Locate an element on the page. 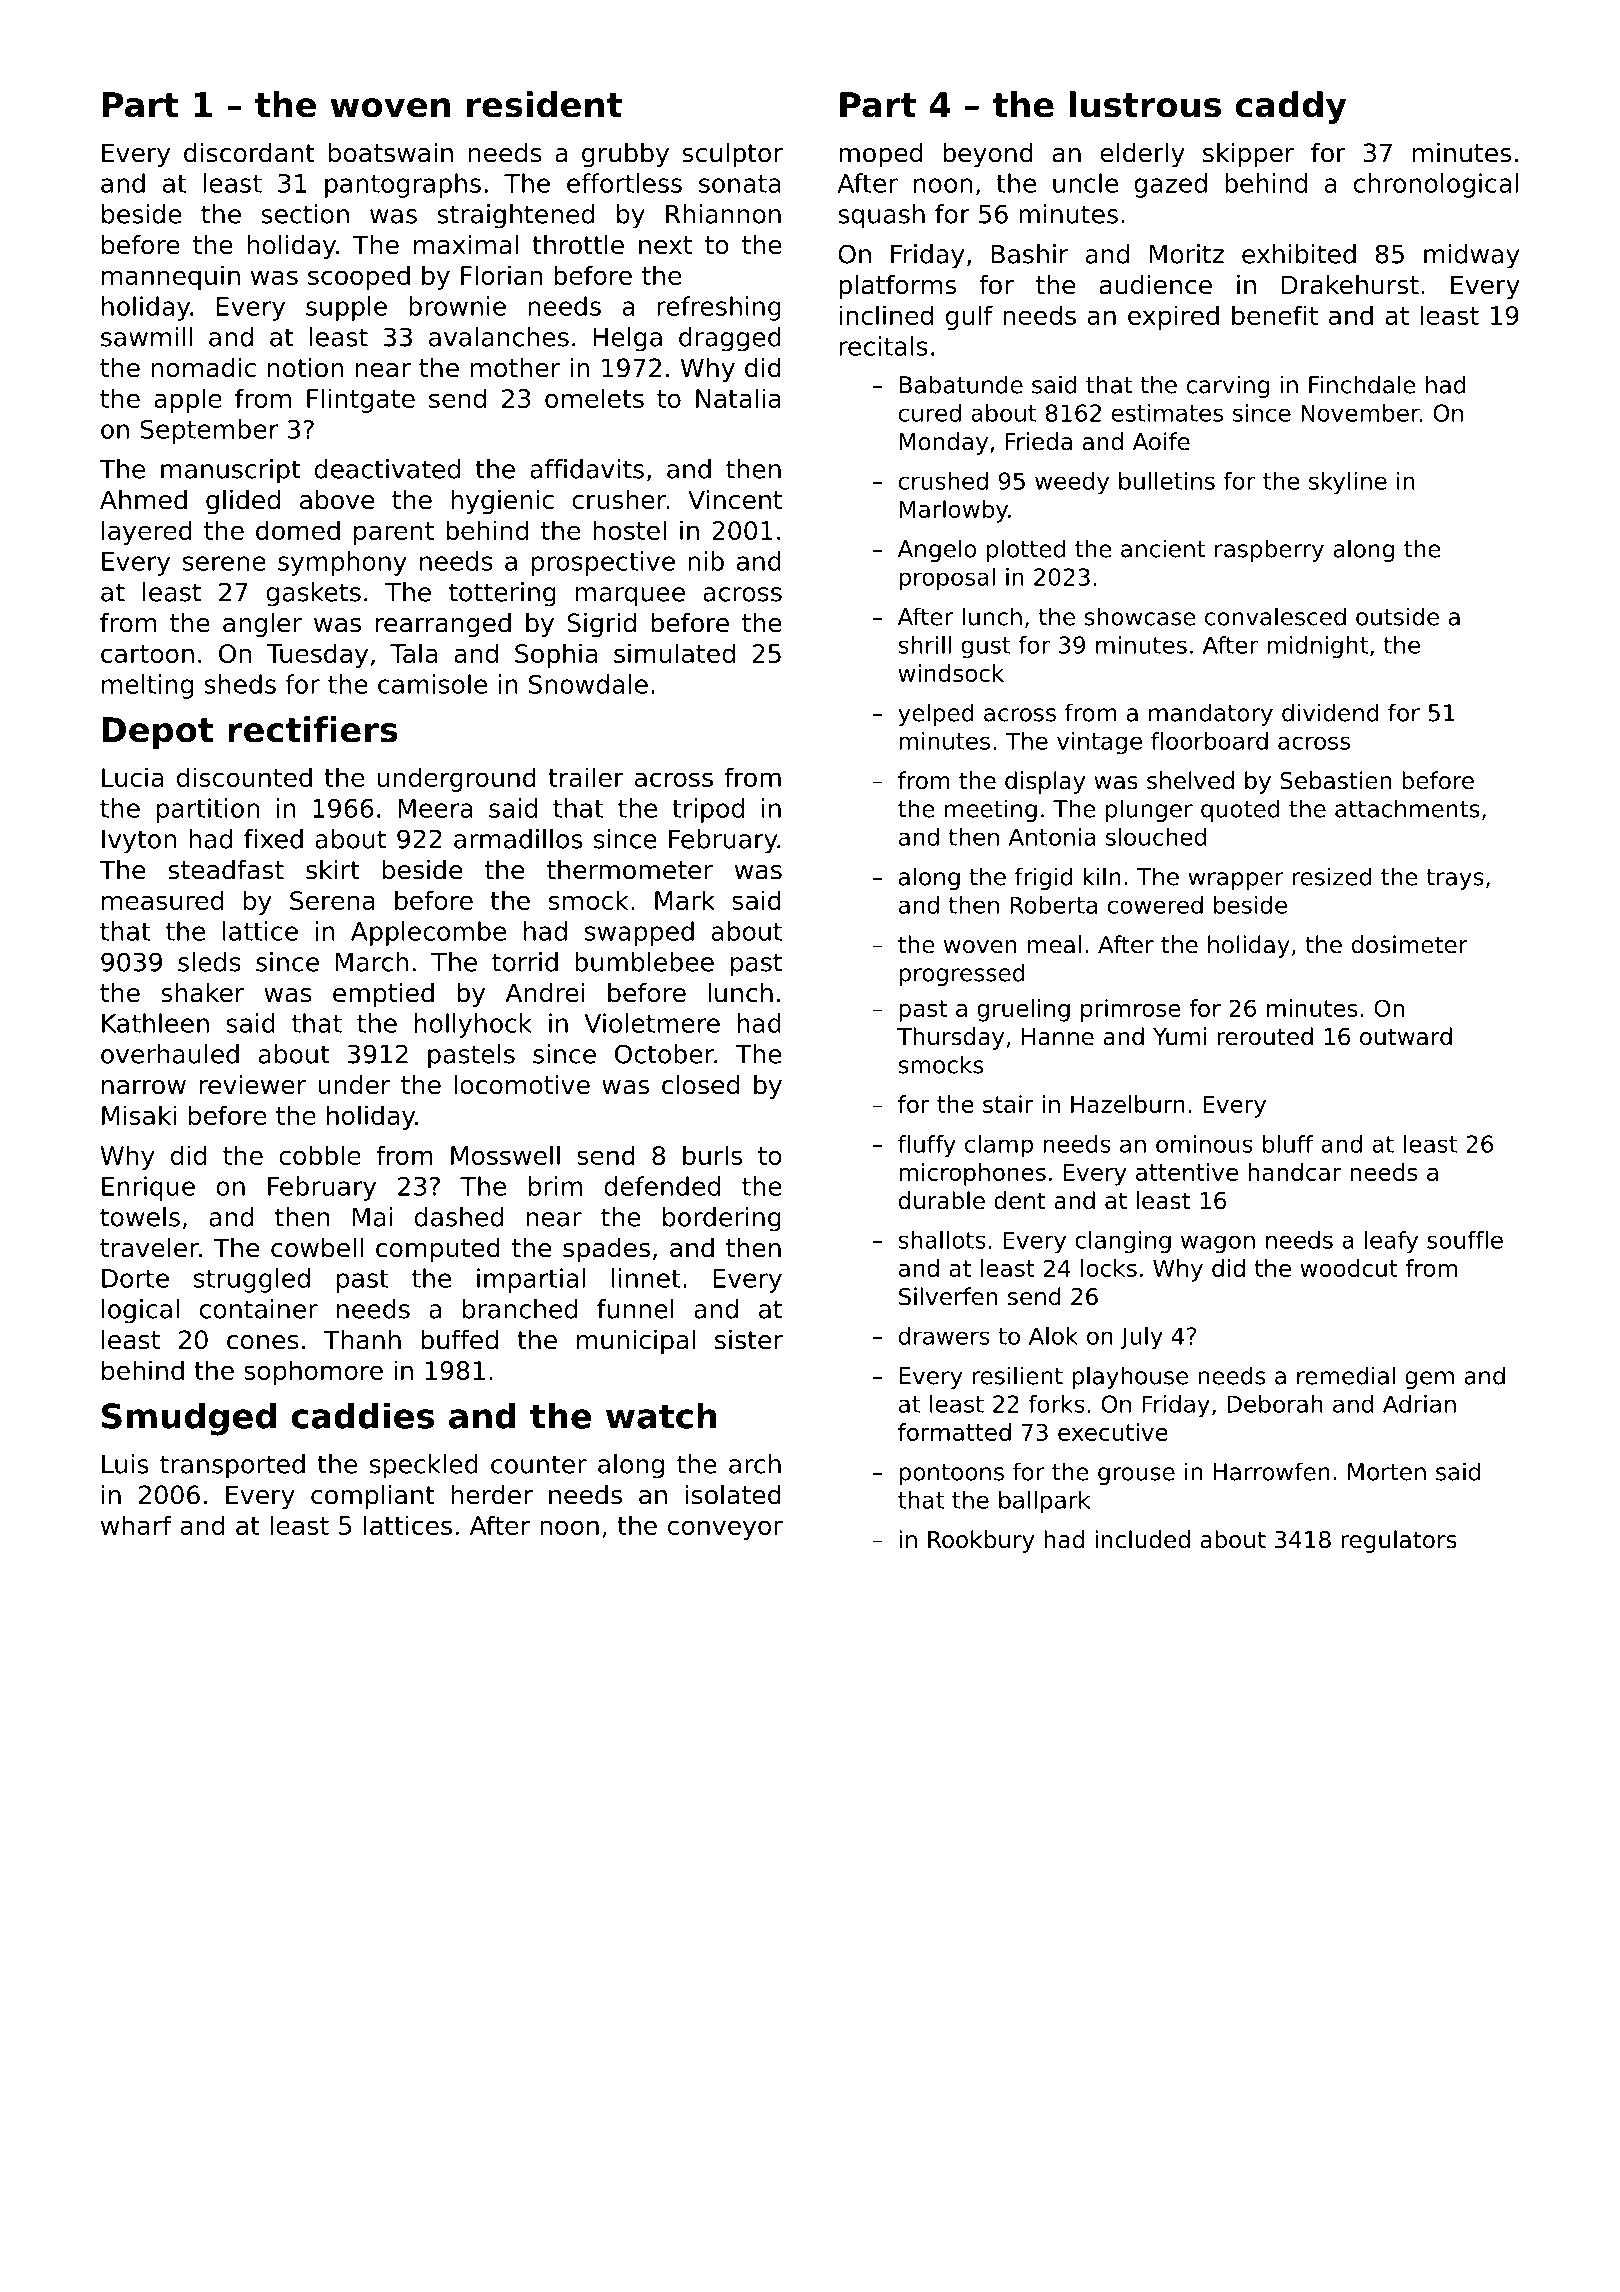 The width and height of the document is (1620, 2292). outside is located at coordinates (1397, 616).
